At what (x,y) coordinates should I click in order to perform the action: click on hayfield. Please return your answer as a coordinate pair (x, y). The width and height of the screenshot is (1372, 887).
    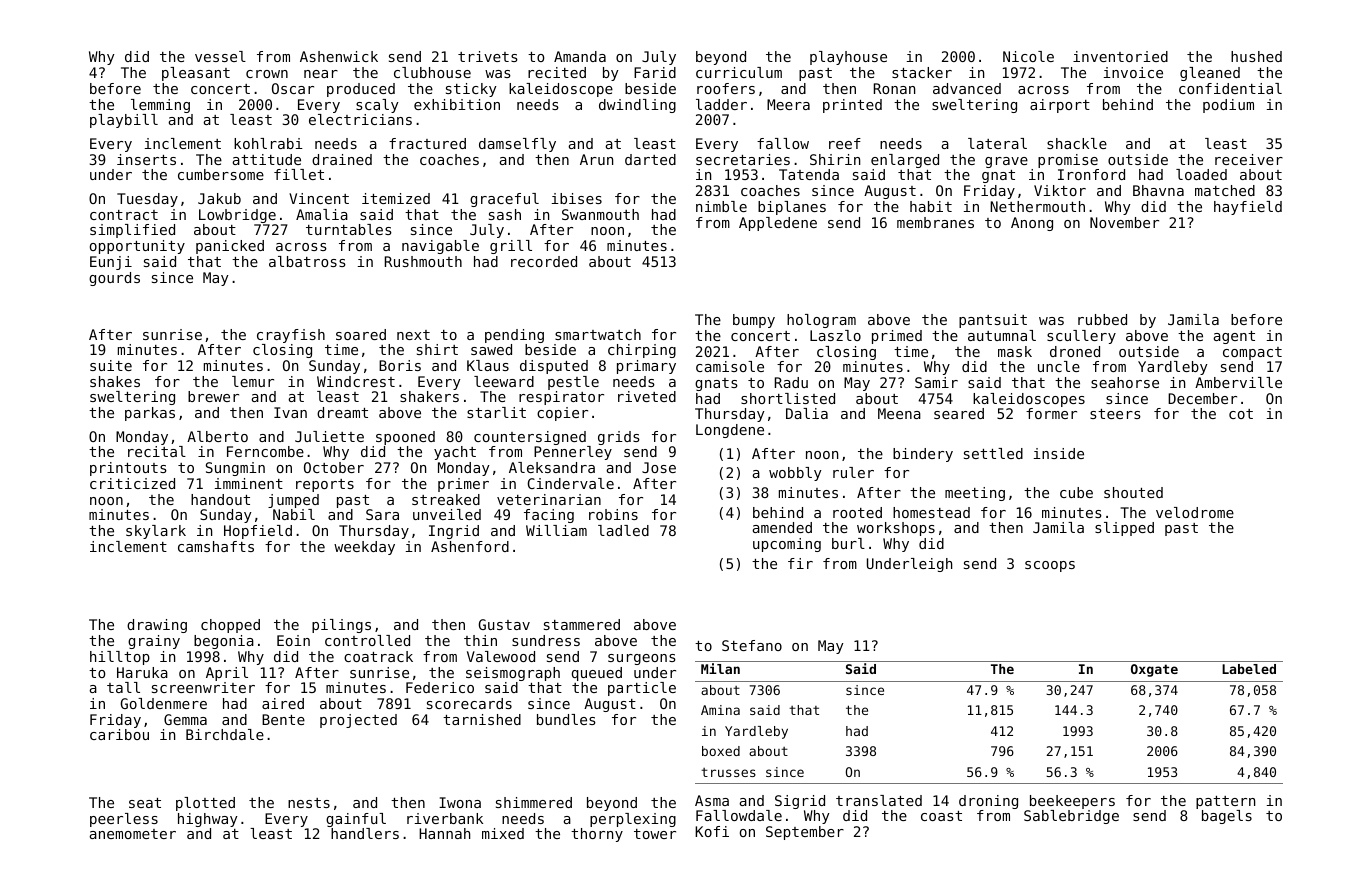
    Looking at the image, I should click on (1248, 208).
